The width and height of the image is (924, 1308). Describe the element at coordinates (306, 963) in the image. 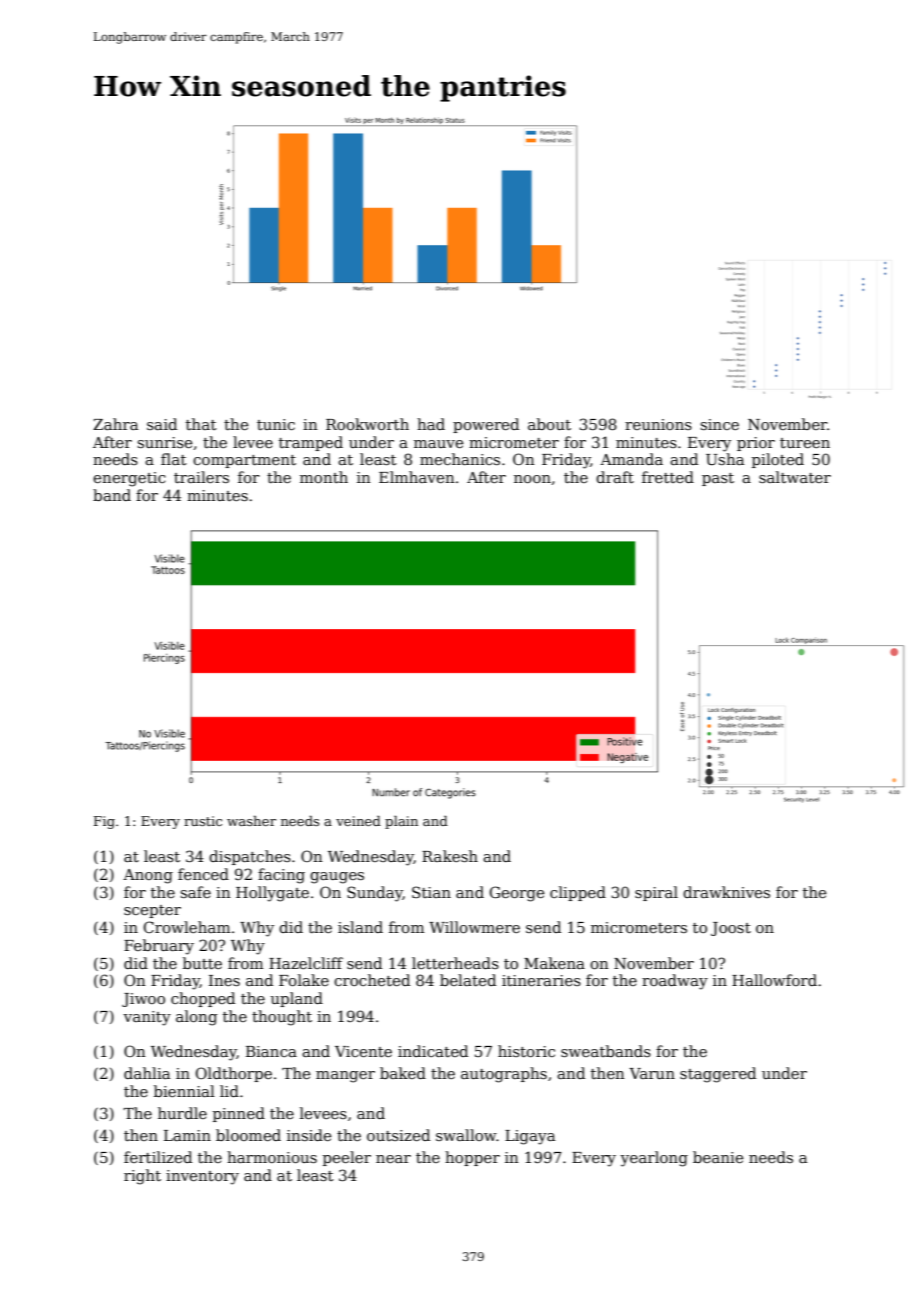

I see `Hazelcliff` at that location.
